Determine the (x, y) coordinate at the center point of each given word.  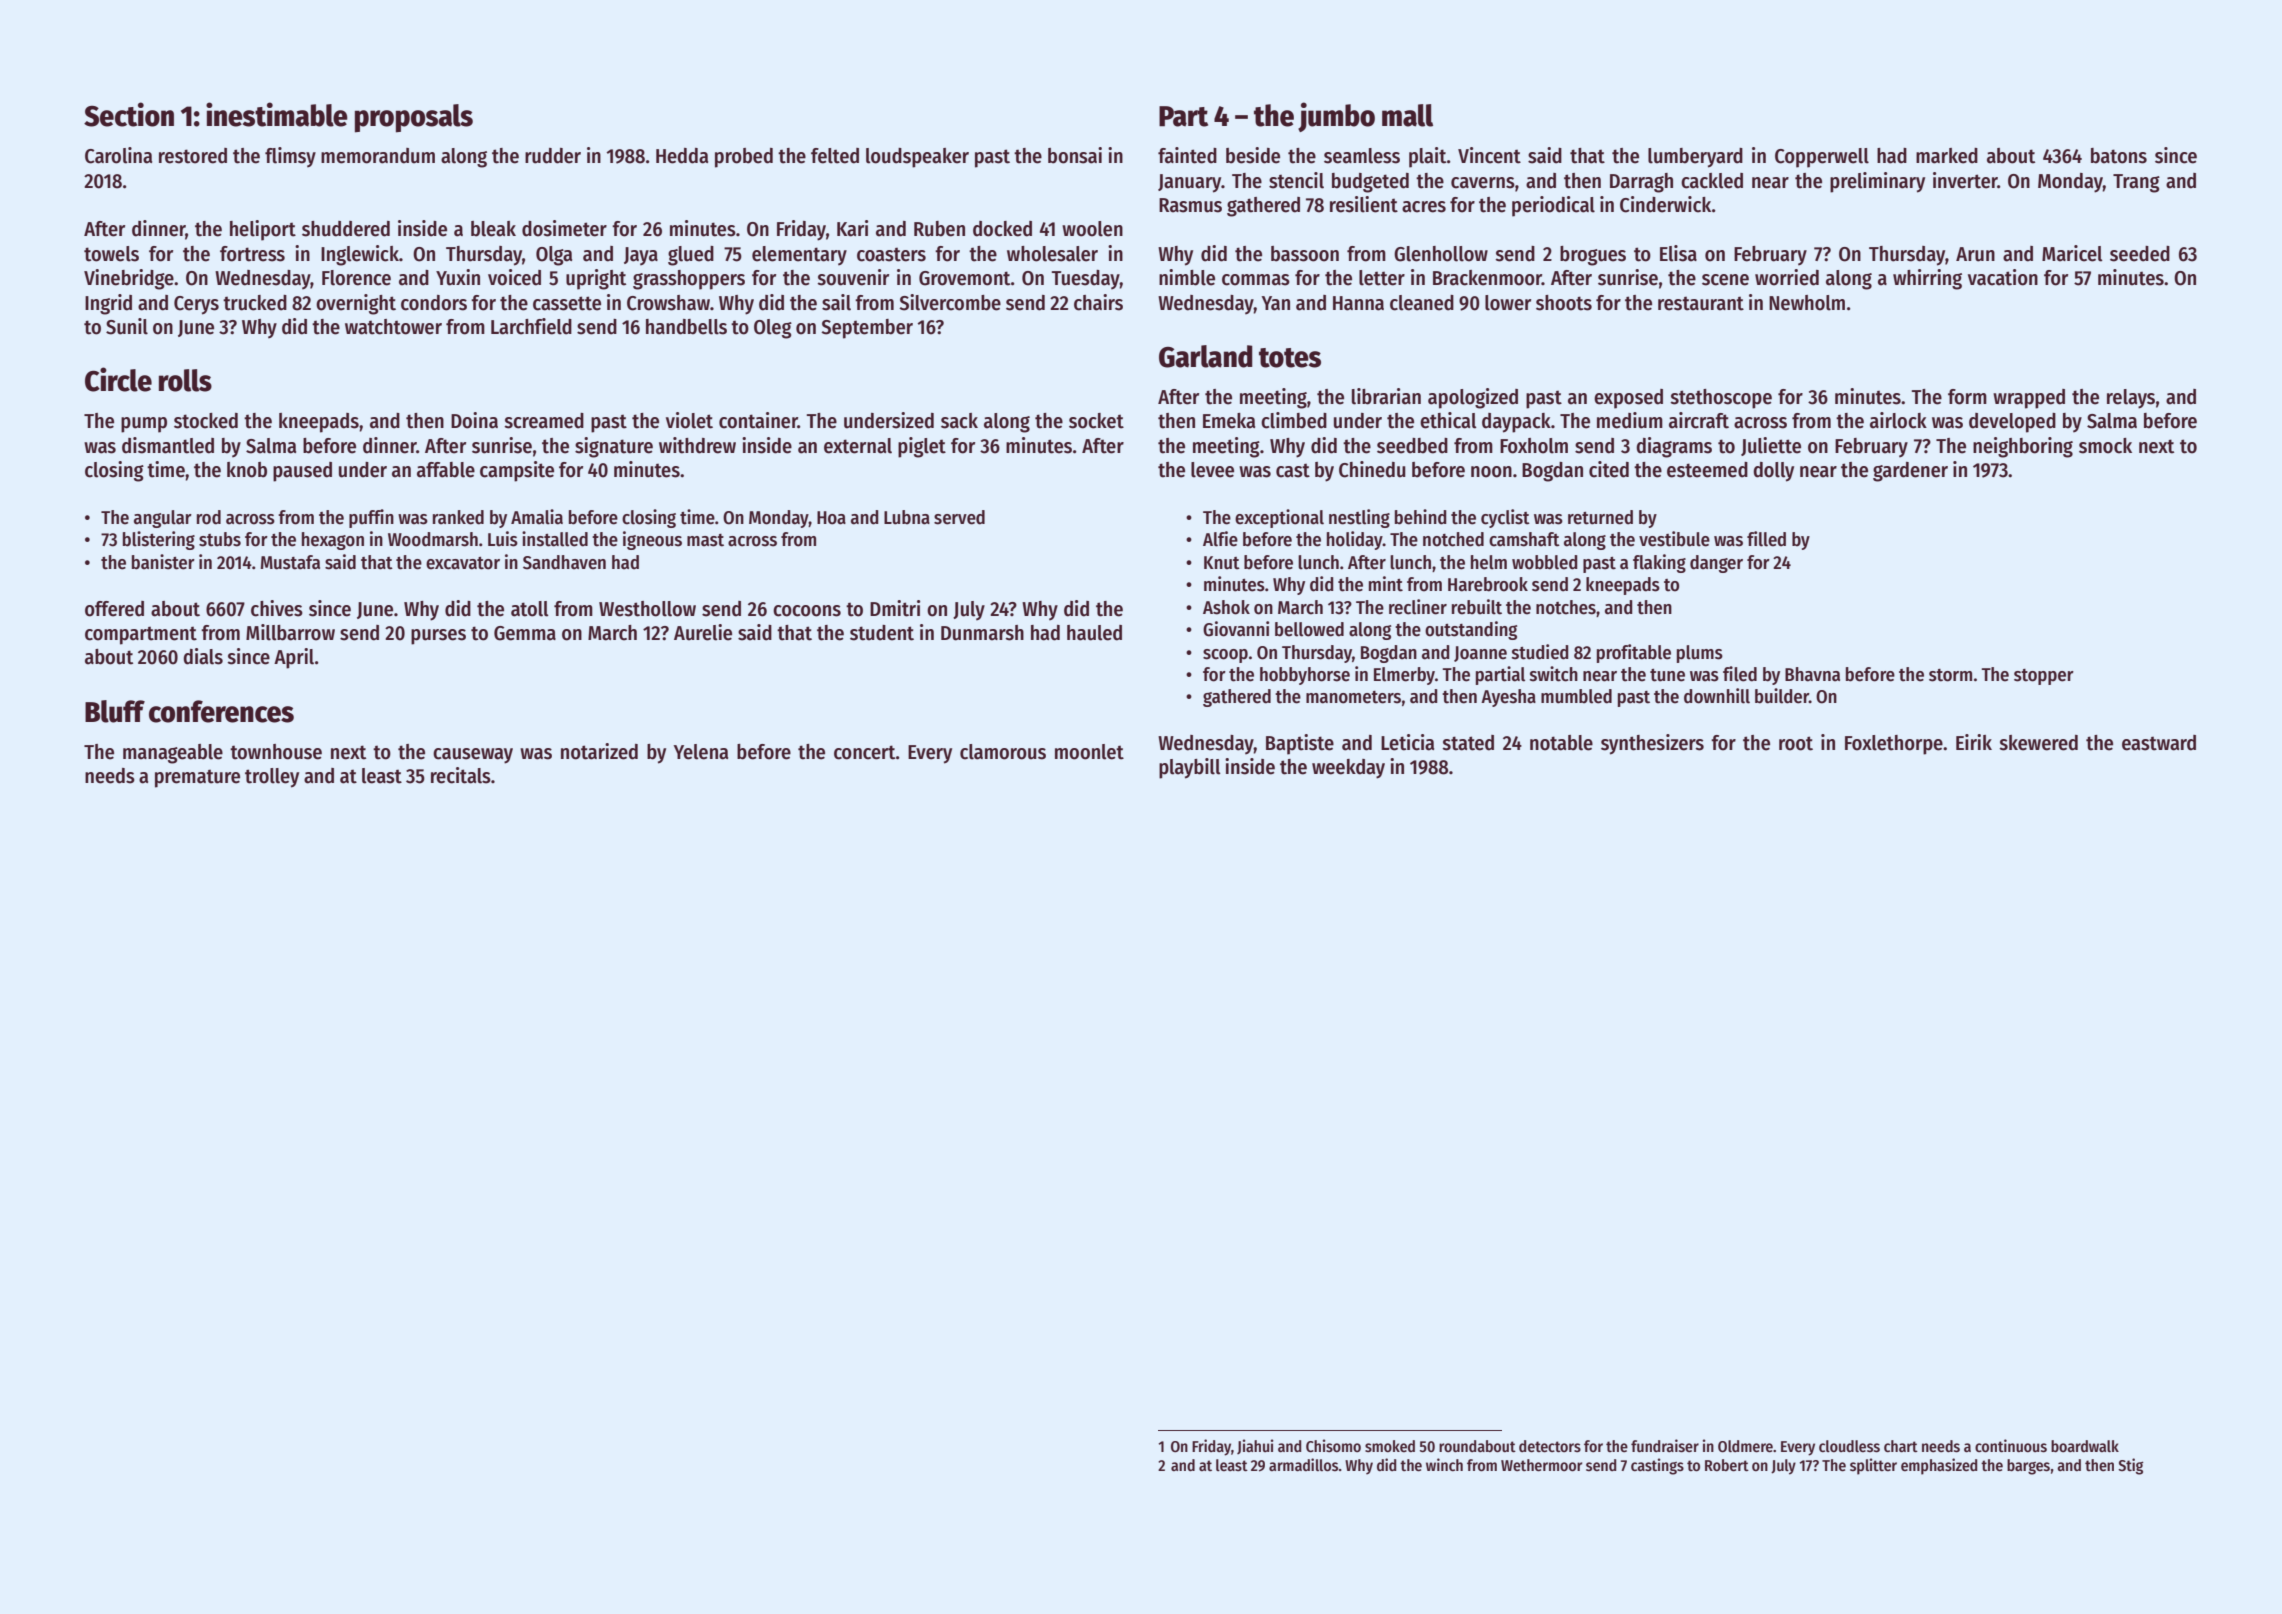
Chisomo (1333, 1445)
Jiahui (1255, 1446)
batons (2119, 156)
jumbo (1336, 117)
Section (129, 114)
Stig (2130, 1466)
